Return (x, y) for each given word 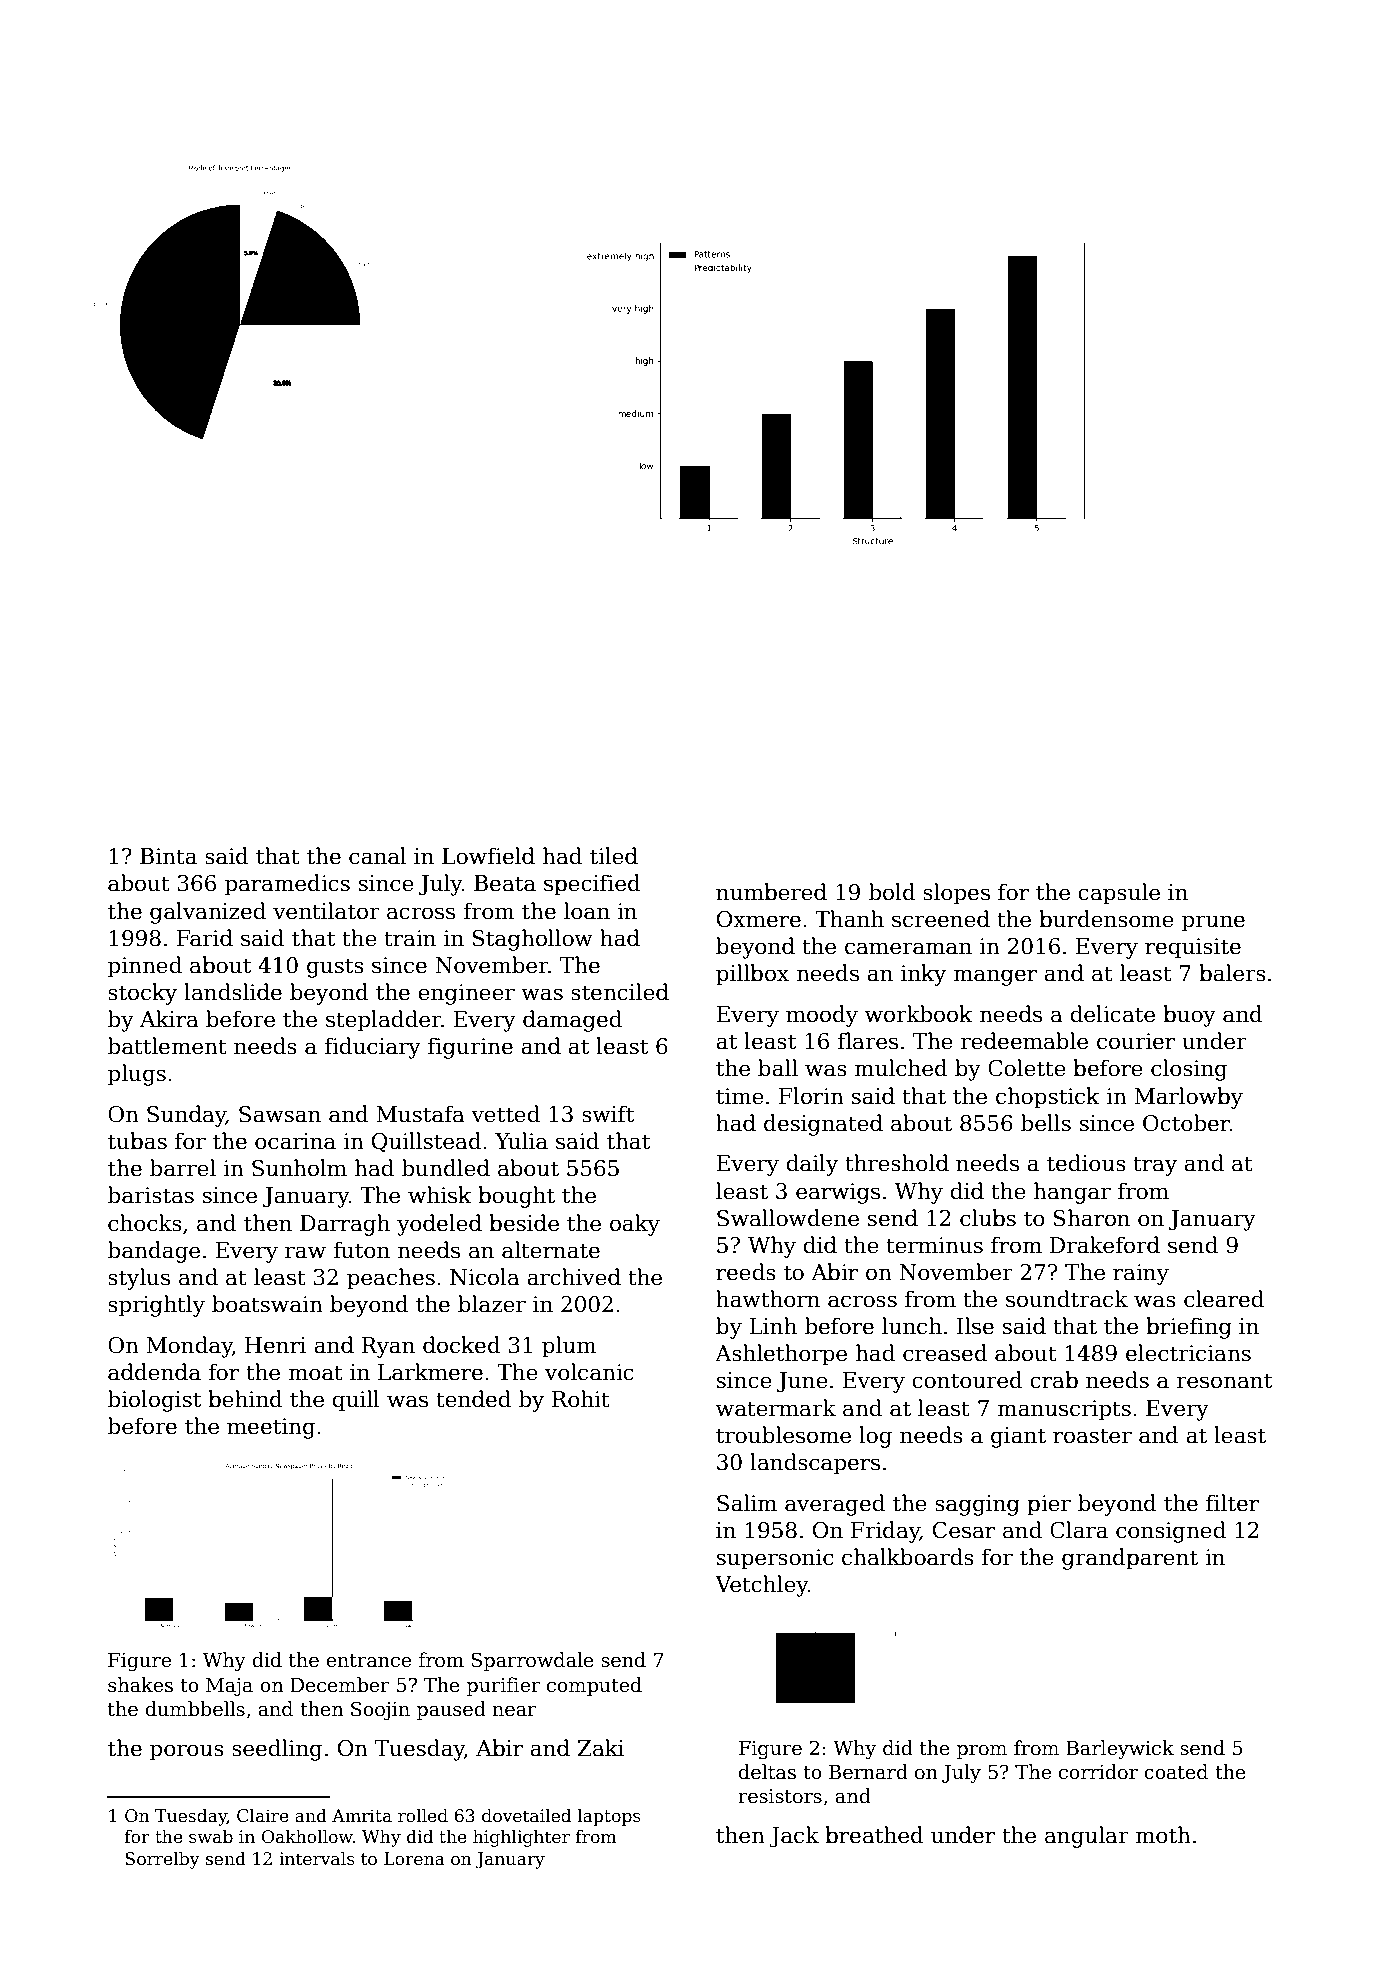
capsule (1119, 894)
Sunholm (299, 1168)
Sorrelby (162, 1860)
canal (378, 856)
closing (1189, 1070)
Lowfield (488, 856)
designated (823, 1125)
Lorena (414, 1859)
